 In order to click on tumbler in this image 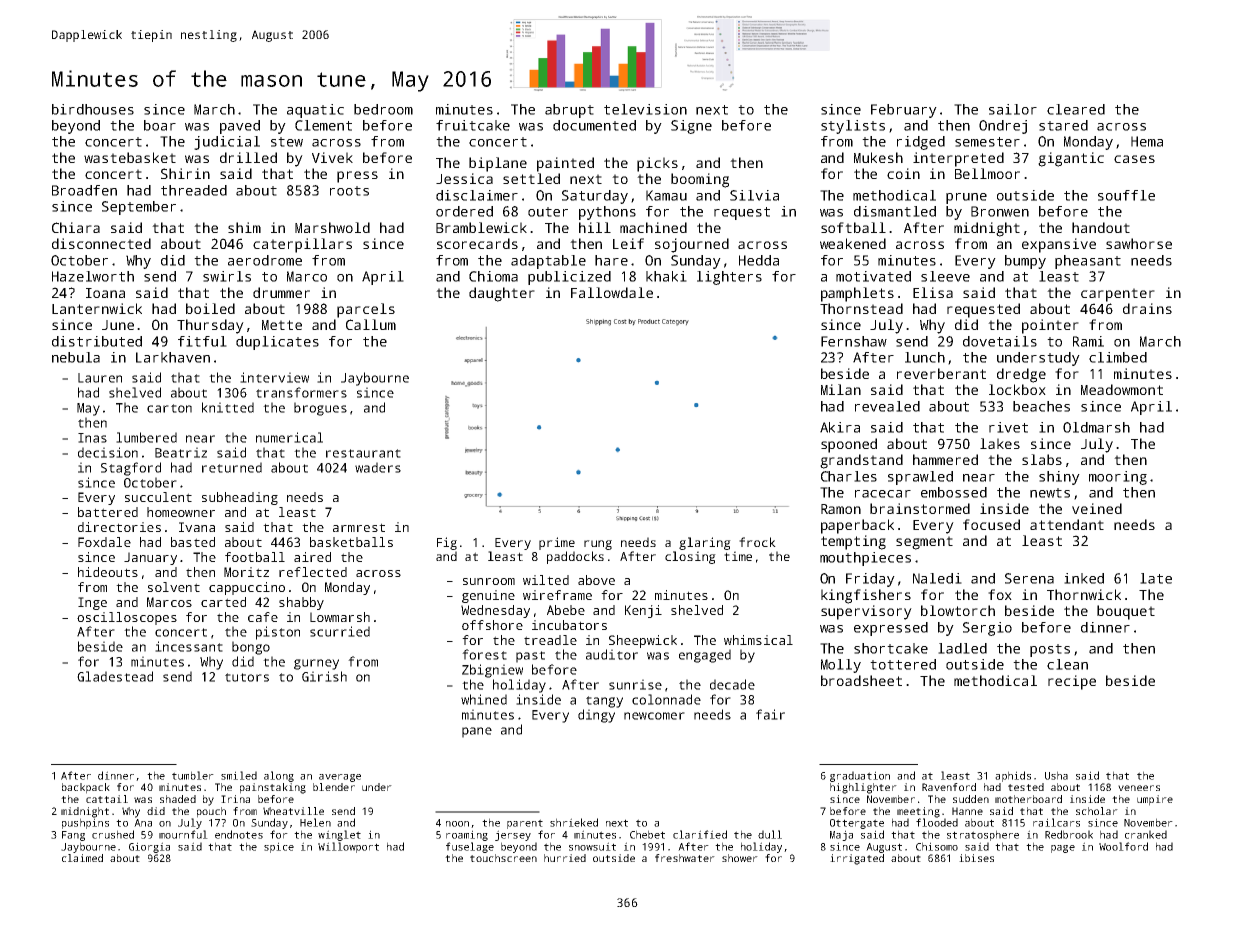, I will do `click(193, 775)`.
